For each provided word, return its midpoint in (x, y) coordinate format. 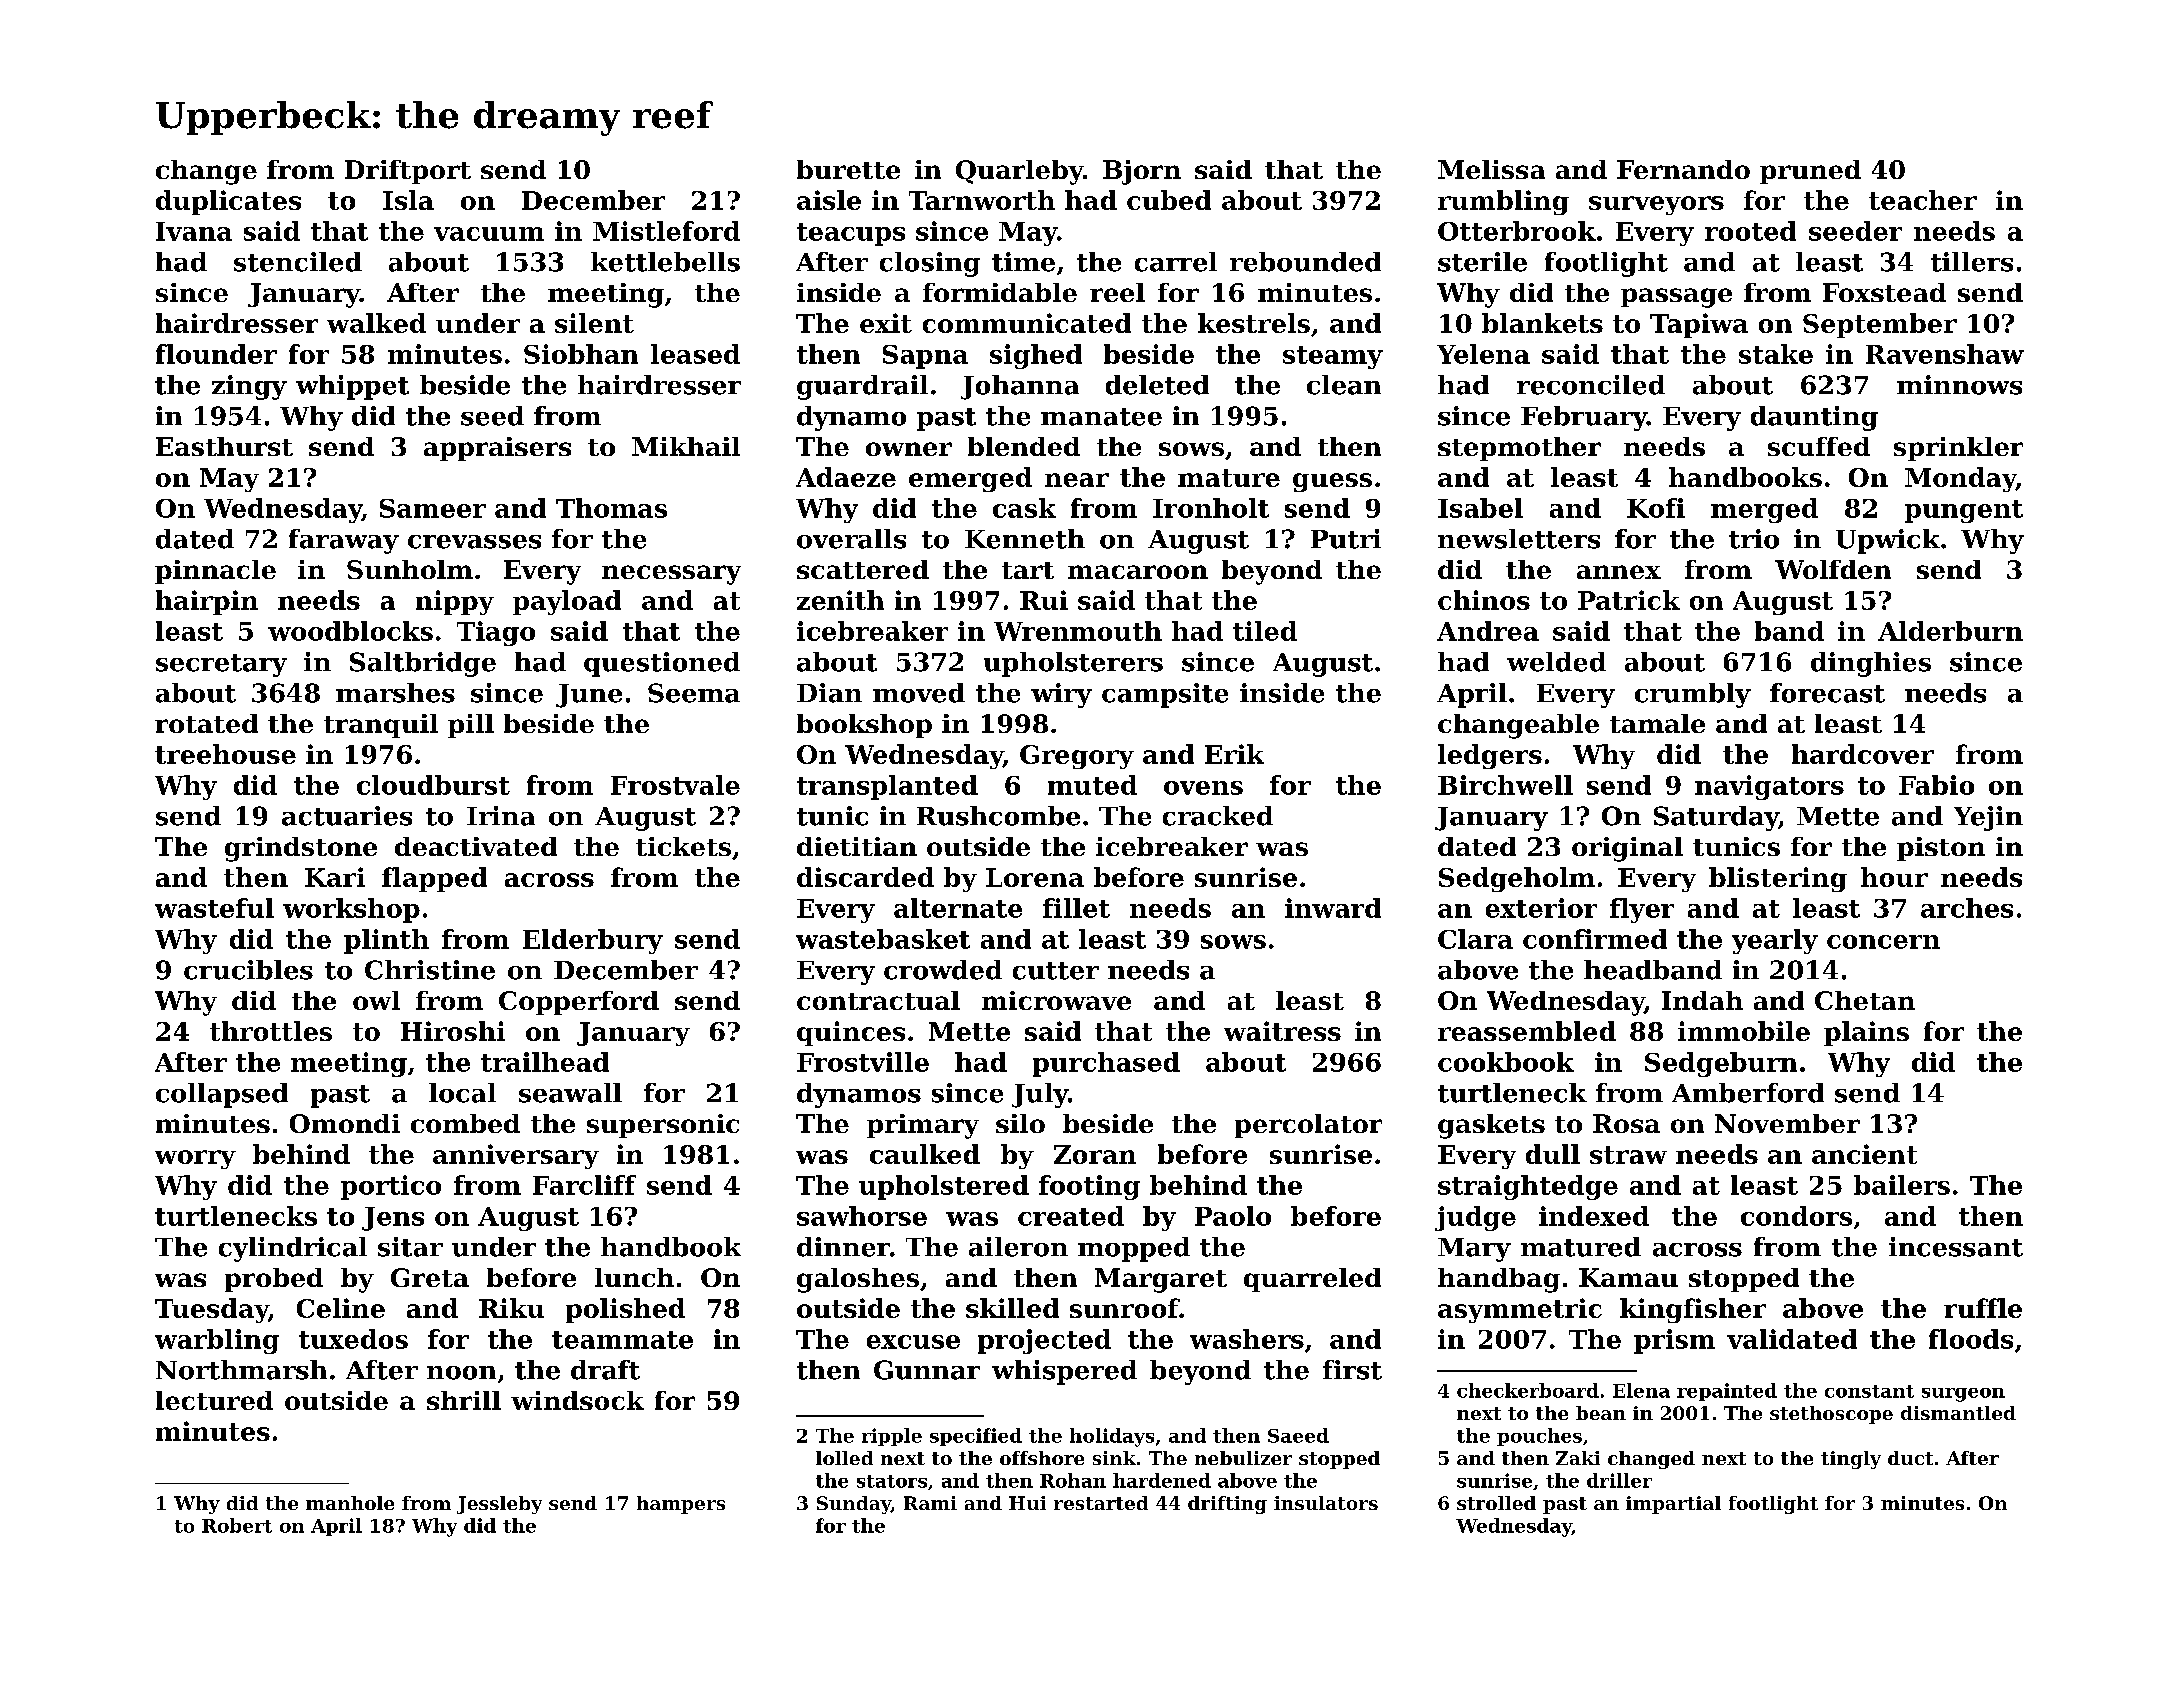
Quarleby (1019, 172)
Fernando (1683, 169)
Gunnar (927, 1370)
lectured (214, 1400)
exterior (1541, 908)
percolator (1308, 1126)
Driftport (408, 172)
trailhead (545, 1062)
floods (1971, 1339)
